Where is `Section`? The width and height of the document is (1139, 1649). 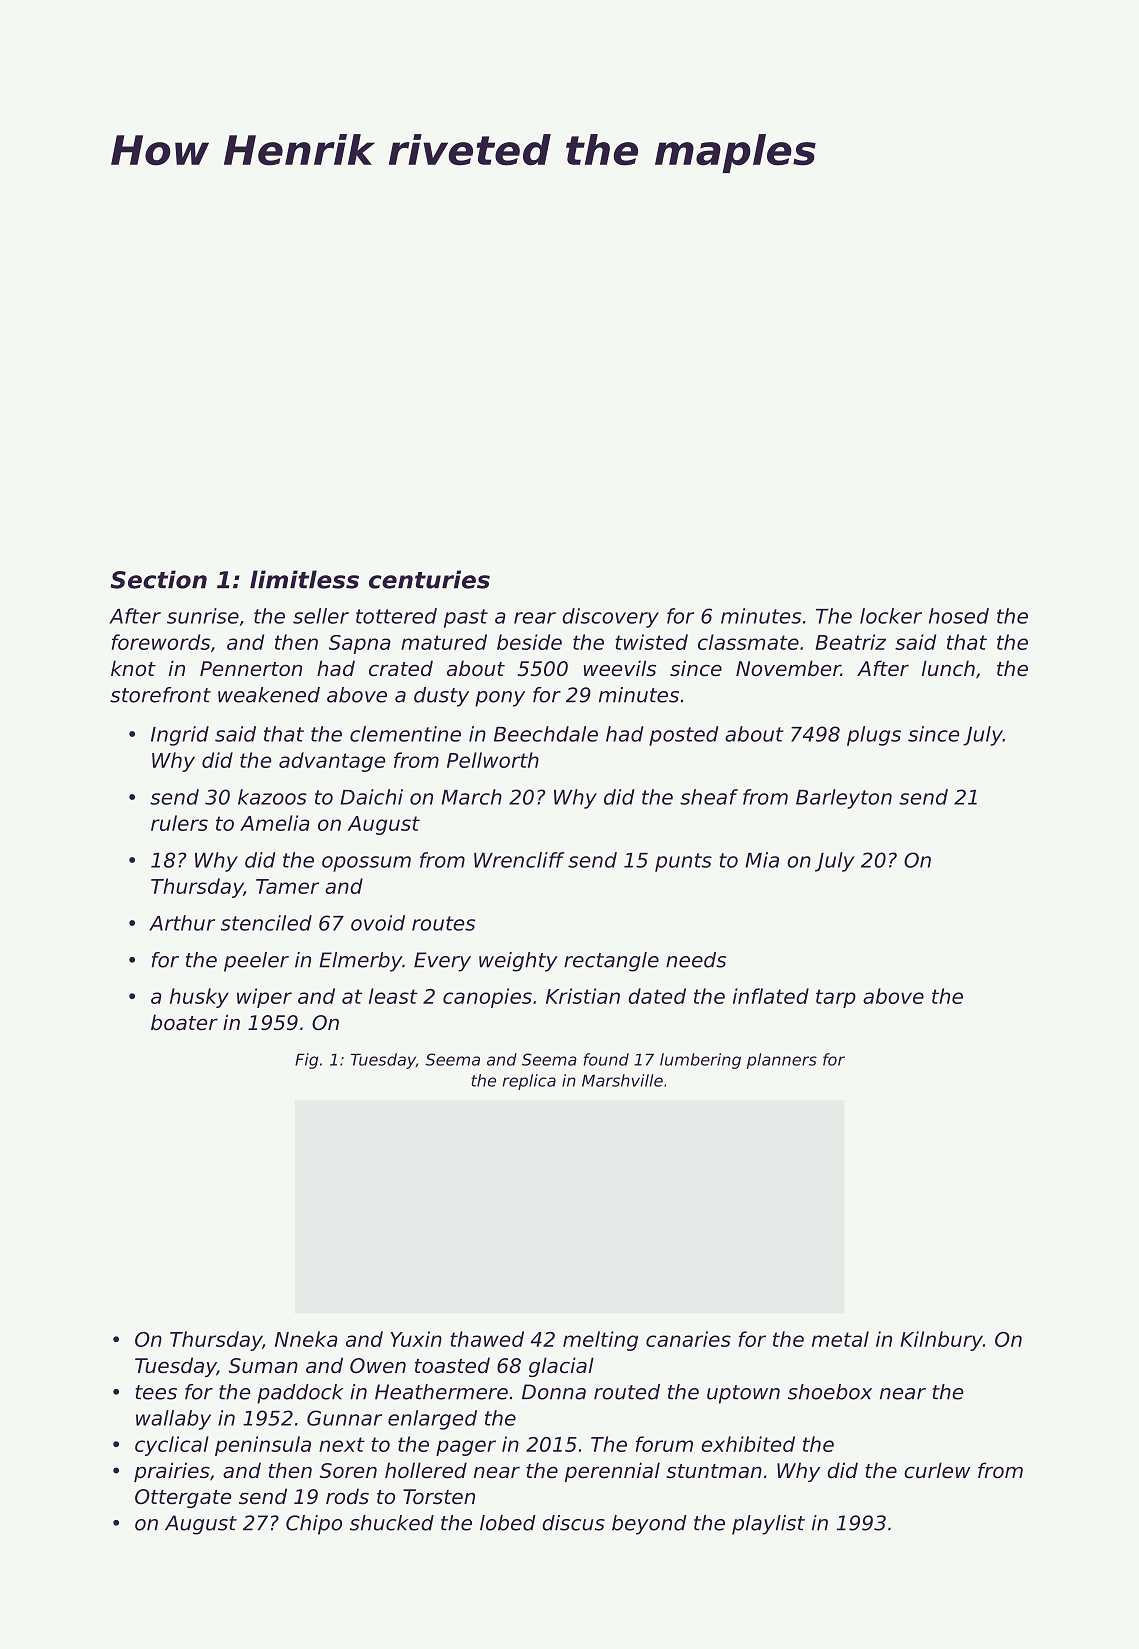 Section is located at coordinates (159, 579).
